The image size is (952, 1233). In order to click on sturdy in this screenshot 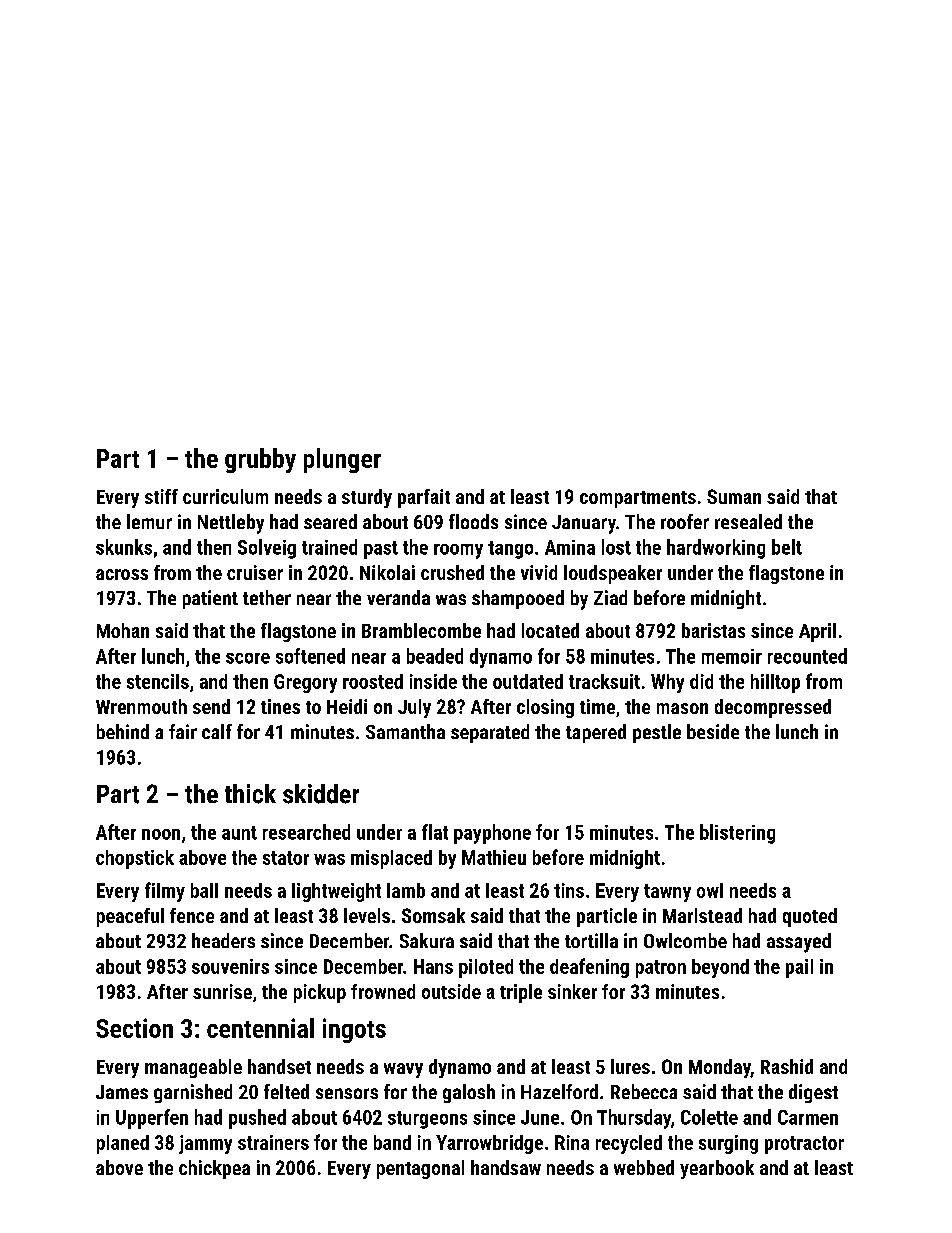, I will do `click(367, 498)`.
